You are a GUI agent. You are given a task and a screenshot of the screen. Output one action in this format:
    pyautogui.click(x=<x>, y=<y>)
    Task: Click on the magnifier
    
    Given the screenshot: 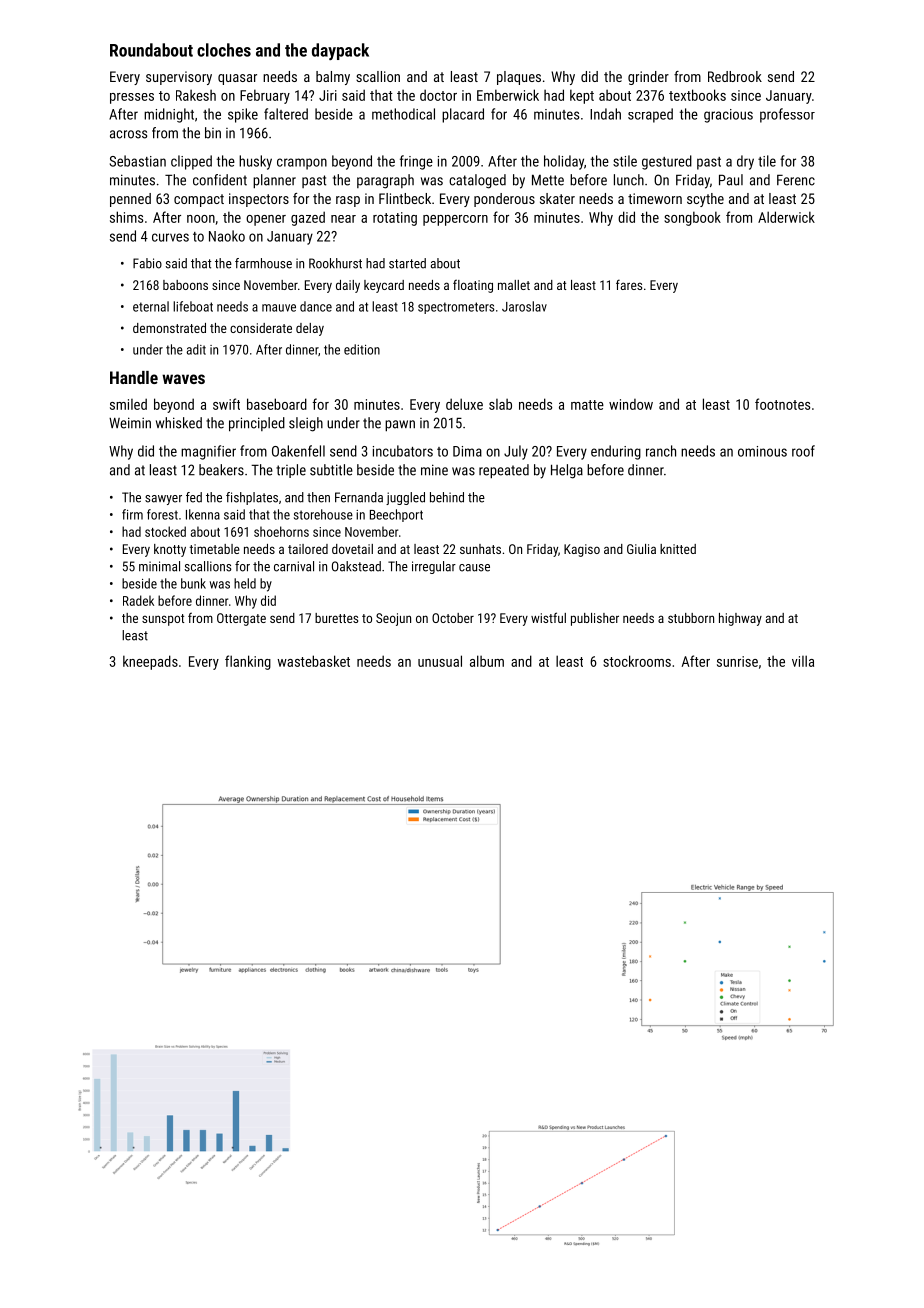 What is the action you would take?
    pyautogui.click(x=208, y=452)
